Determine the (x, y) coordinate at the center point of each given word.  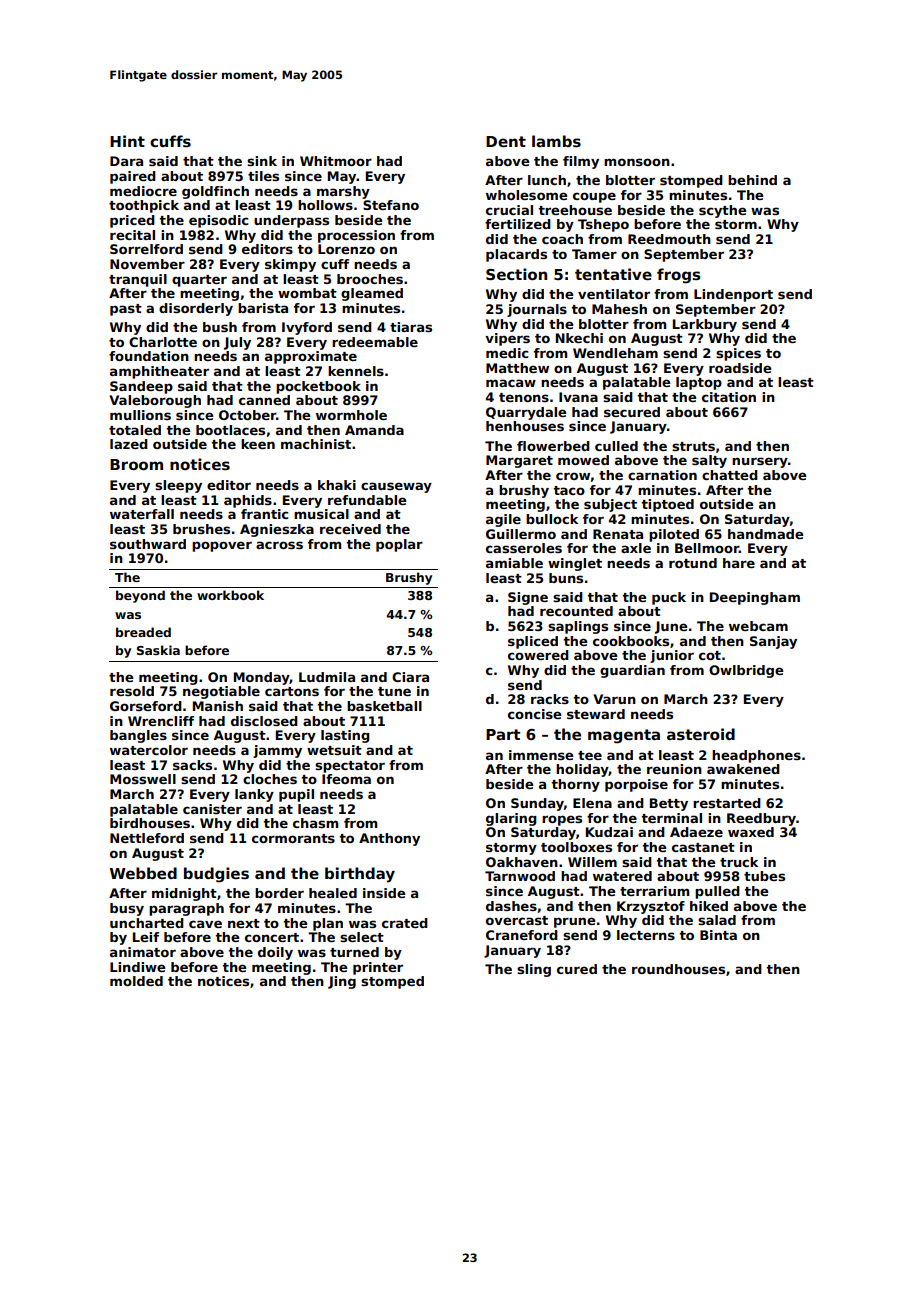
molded (136, 981)
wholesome (526, 195)
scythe (722, 211)
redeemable (375, 342)
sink (262, 161)
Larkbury (705, 325)
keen (258, 444)
